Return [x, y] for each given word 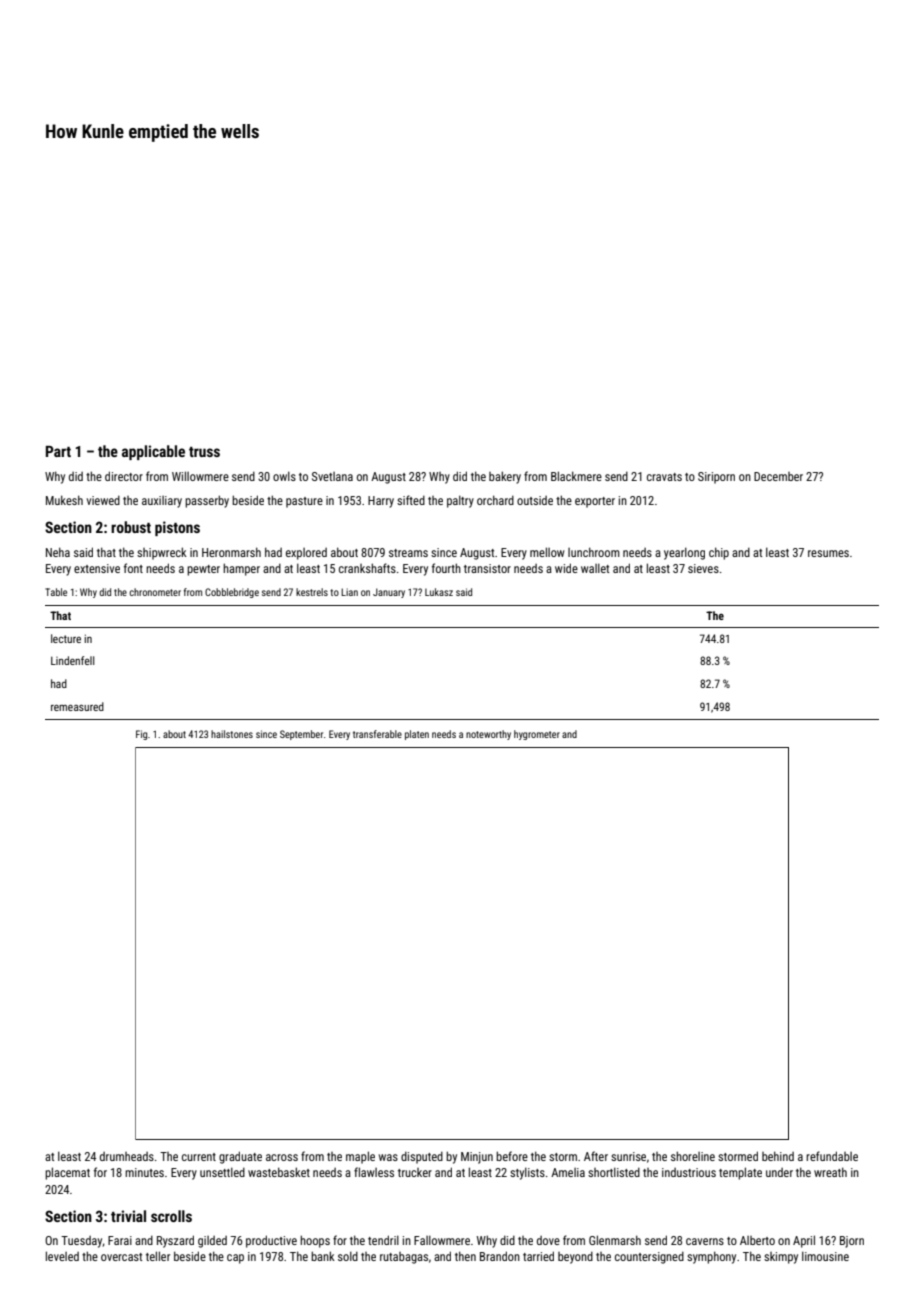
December [778, 476]
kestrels [312, 592]
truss [204, 452]
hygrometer [537, 735]
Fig [141, 735]
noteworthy [488, 735]
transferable [377, 734]
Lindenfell [73, 660]
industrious [689, 1172]
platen [417, 735]
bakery [505, 477]
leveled [62, 1256]
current [199, 1157]
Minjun [477, 1158]
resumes [828, 553]
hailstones [232, 734]
